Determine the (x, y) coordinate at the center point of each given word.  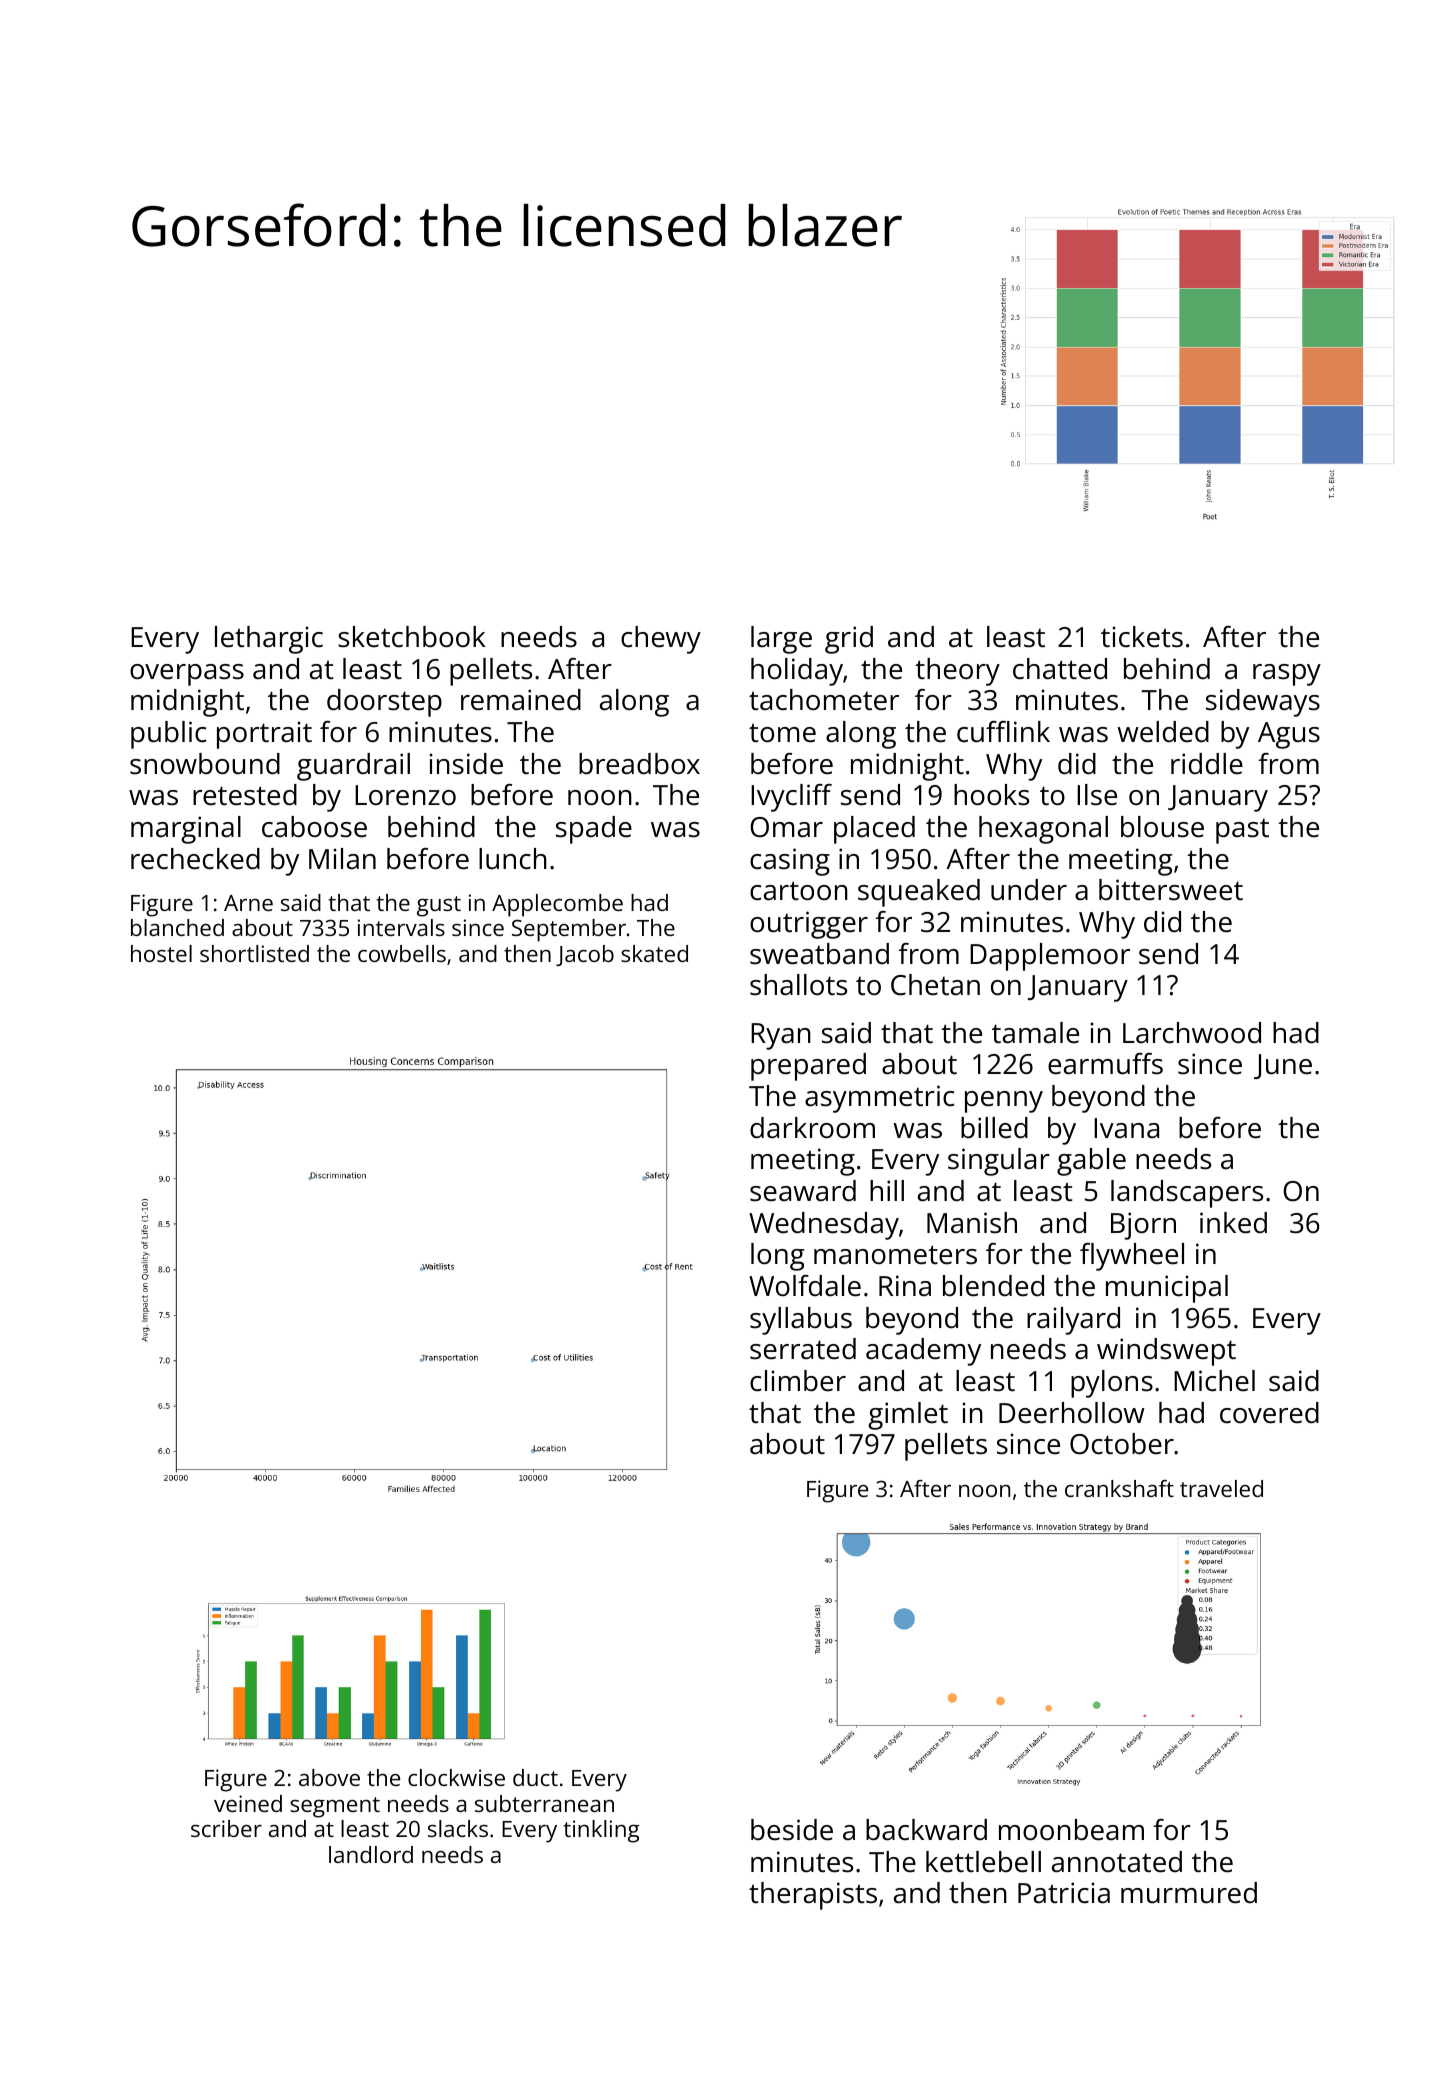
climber (798, 1381)
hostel (161, 953)
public (168, 735)
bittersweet (1171, 890)
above (329, 1777)
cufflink (1003, 732)
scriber (226, 1828)
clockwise (456, 1777)
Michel (1214, 1381)
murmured (1189, 1893)
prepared (808, 1067)
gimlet (908, 1416)
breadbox (639, 764)
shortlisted (254, 953)
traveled (1221, 1488)
